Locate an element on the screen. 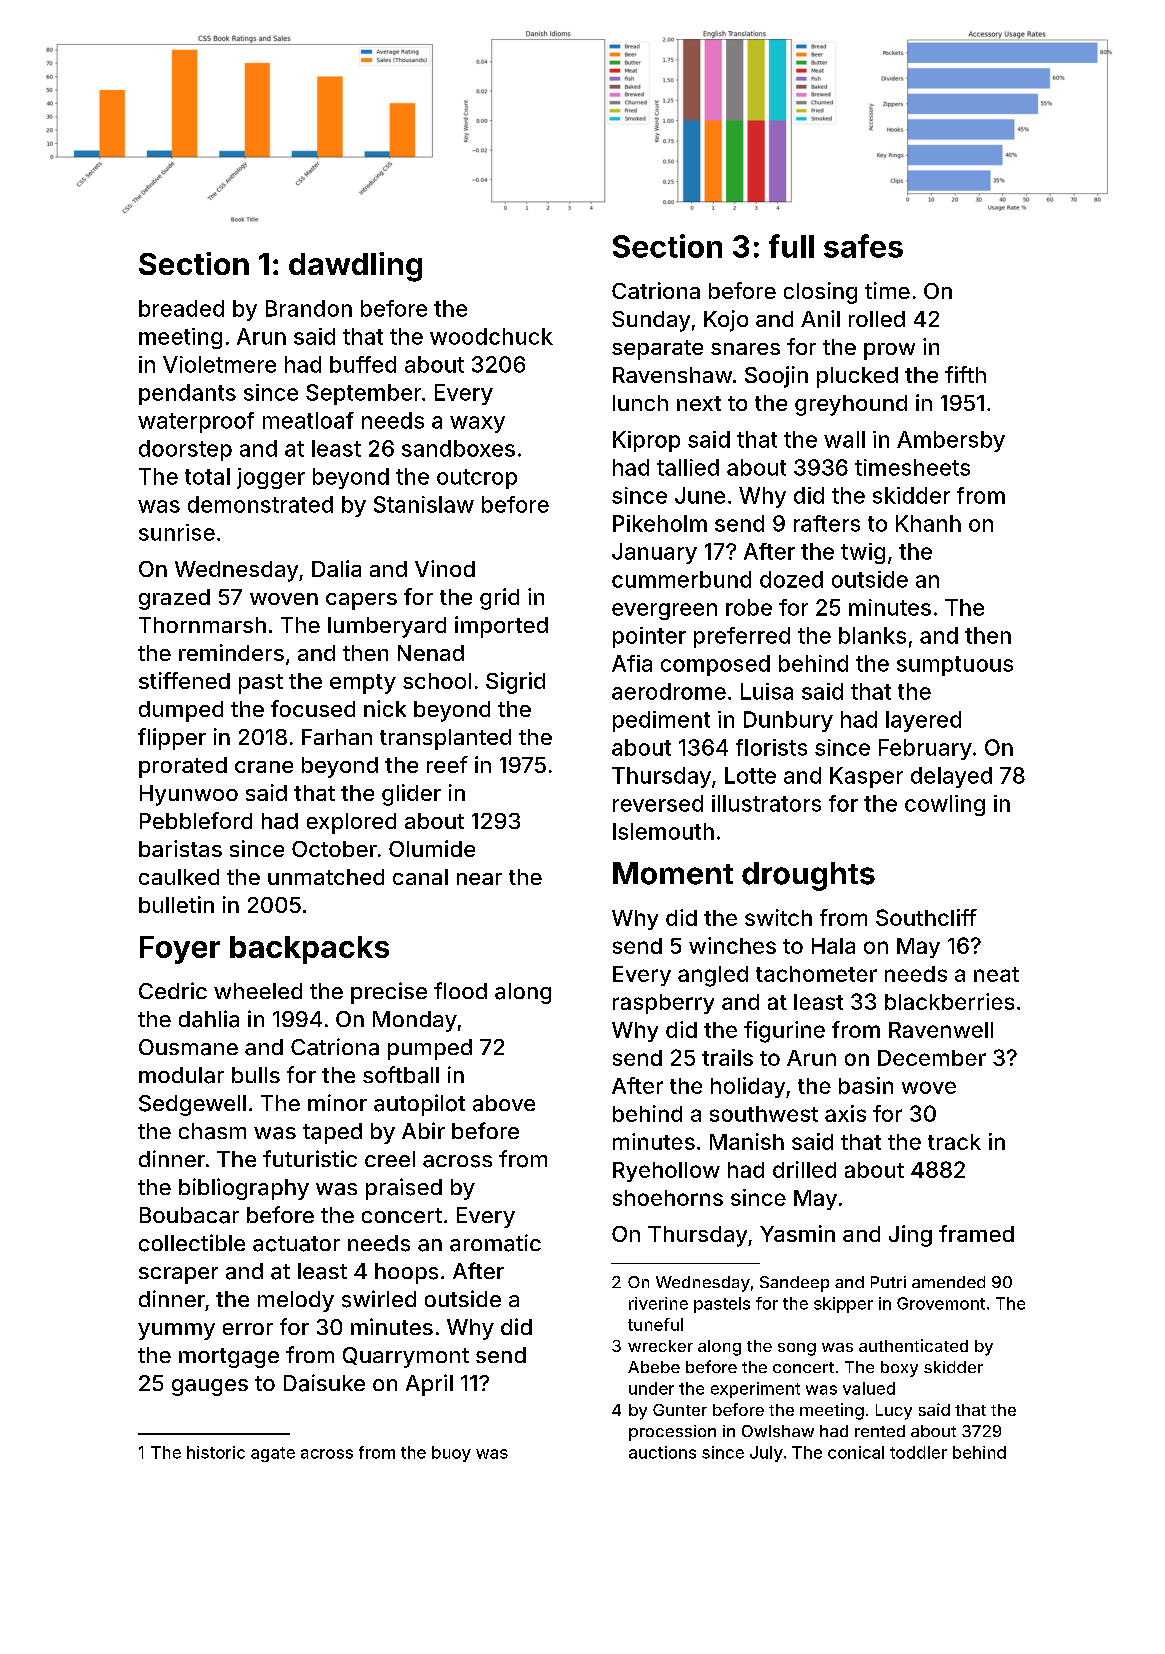 The width and height of the screenshot is (1165, 1654). tuneful is located at coordinates (655, 1324).
